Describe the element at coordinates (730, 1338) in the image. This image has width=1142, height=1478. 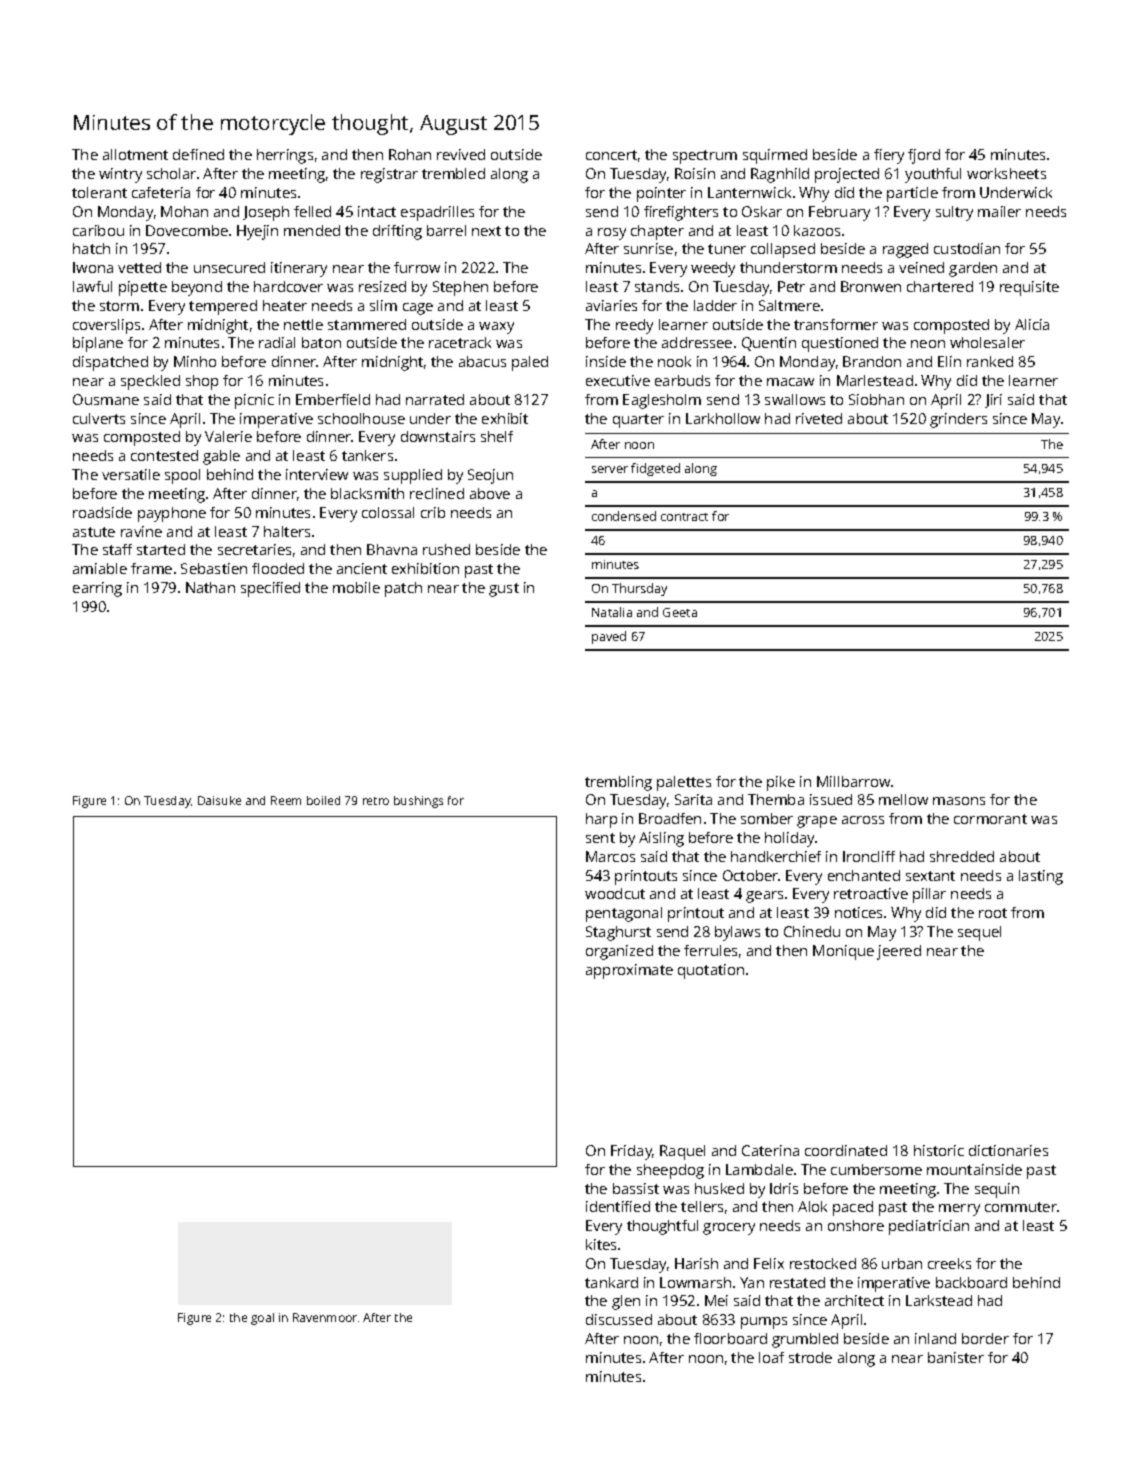
I see `floorboard` at that location.
